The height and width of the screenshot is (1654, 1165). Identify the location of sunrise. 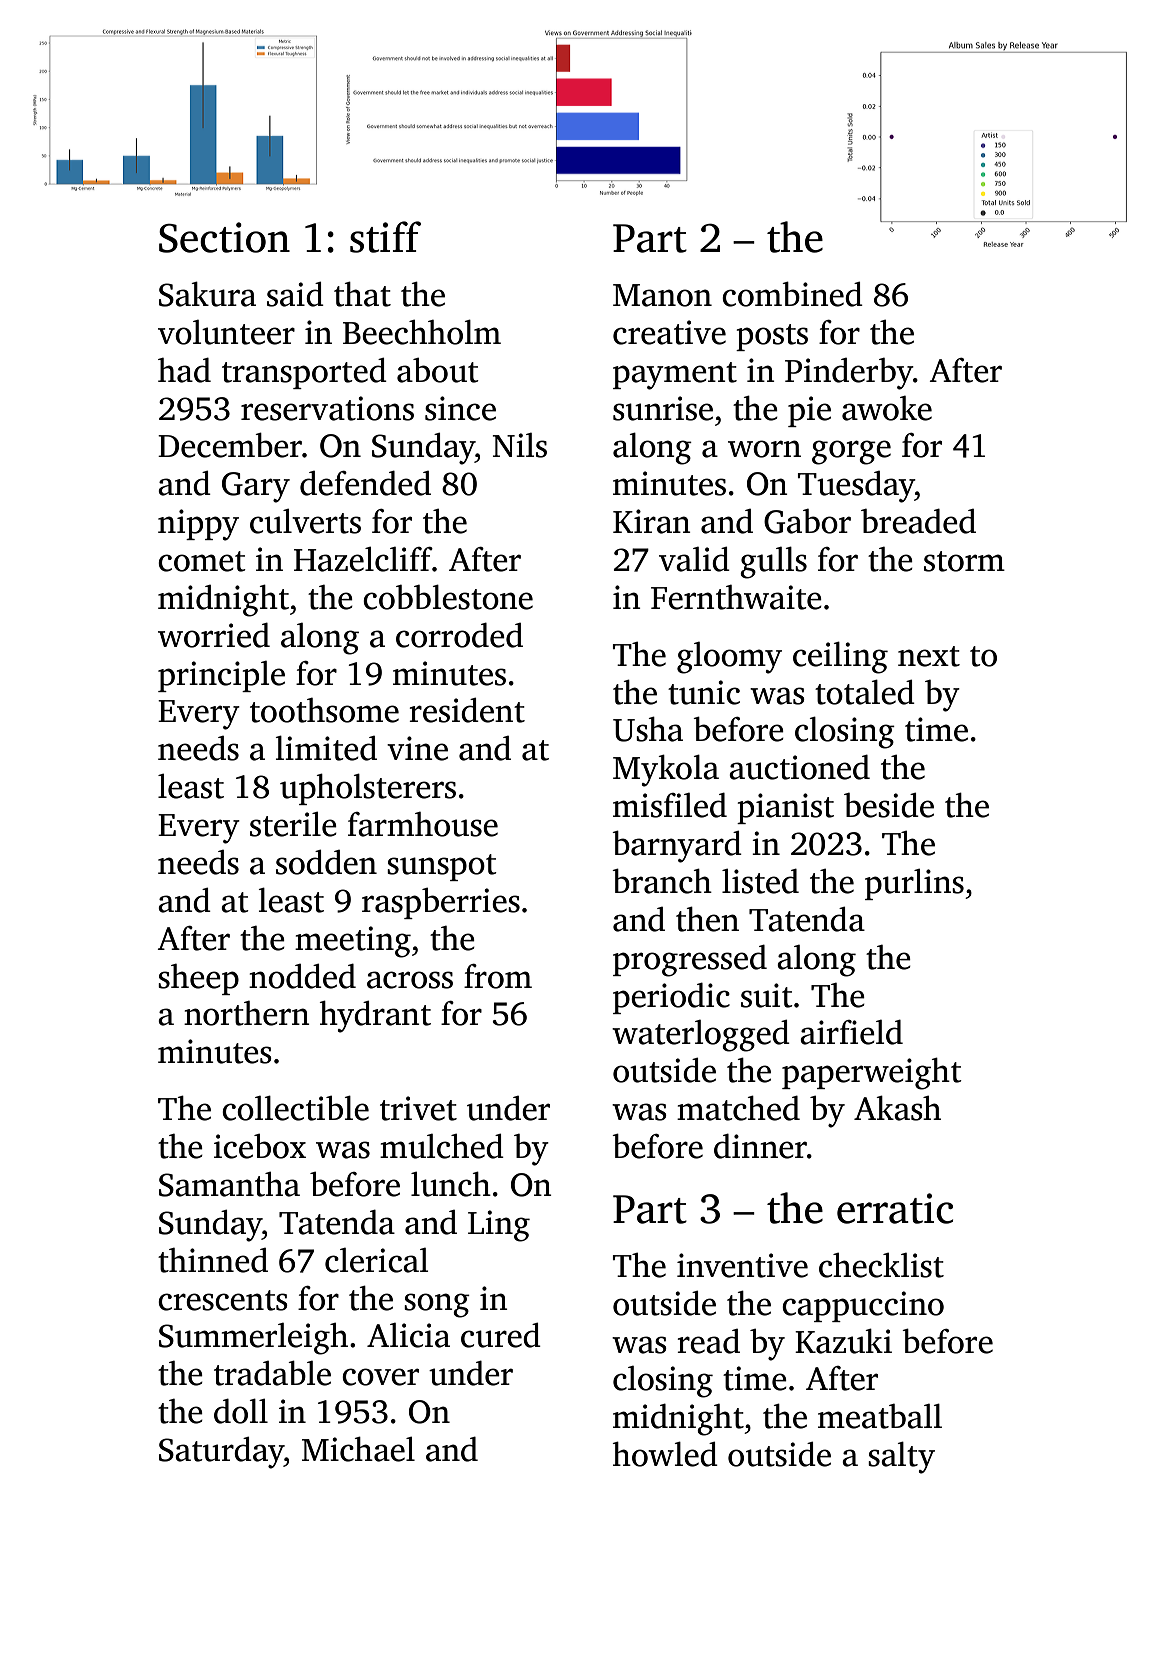
(663, 408).
